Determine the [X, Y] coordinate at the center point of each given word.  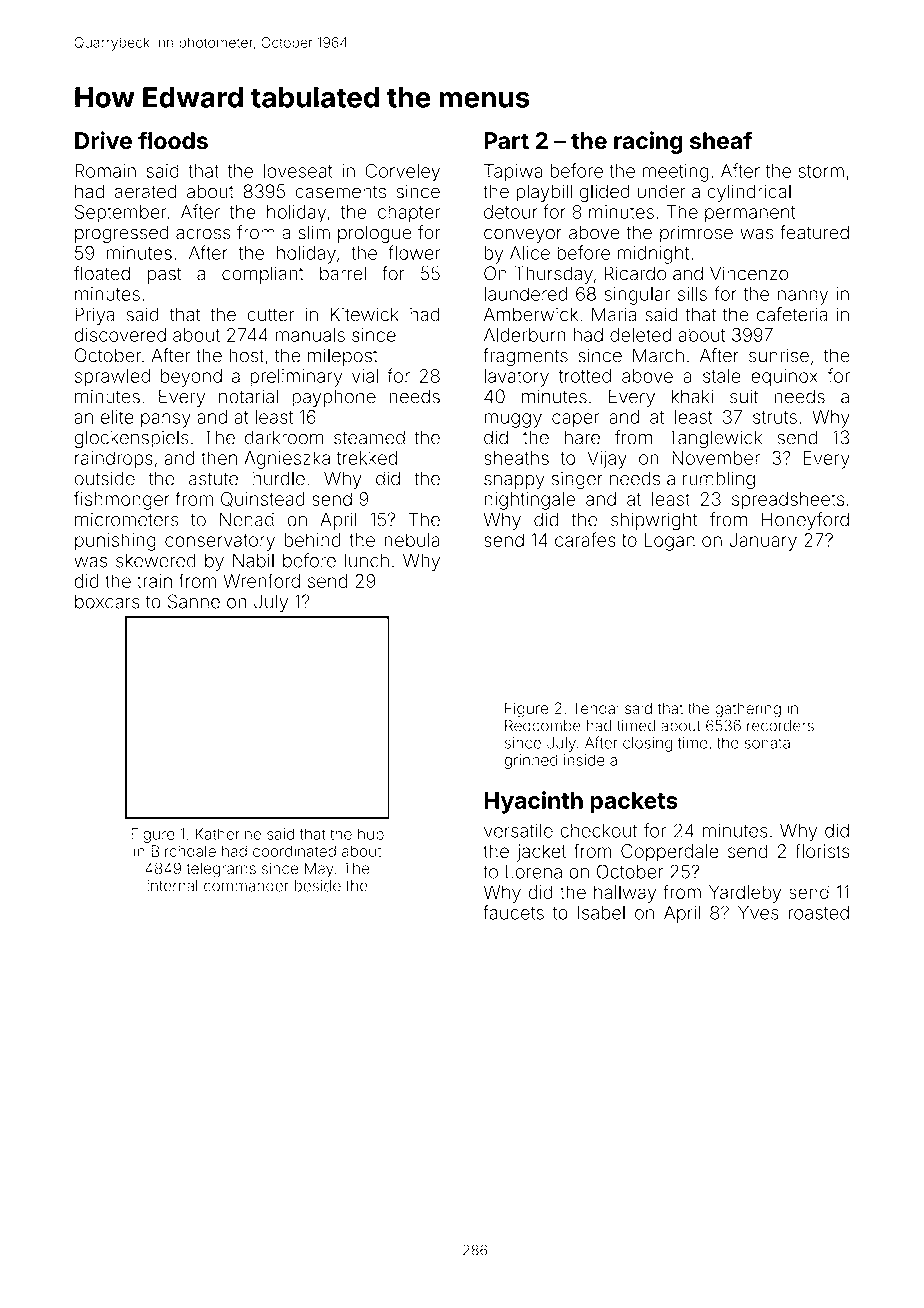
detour [511, 212]
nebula [412, 540]
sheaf [721, 140]
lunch [367, 560]
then [219, 458]
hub [371, 834]
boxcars [107, 602]
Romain [105, 171]
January [763, 542]
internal [172, 886]
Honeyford [805, 521]
